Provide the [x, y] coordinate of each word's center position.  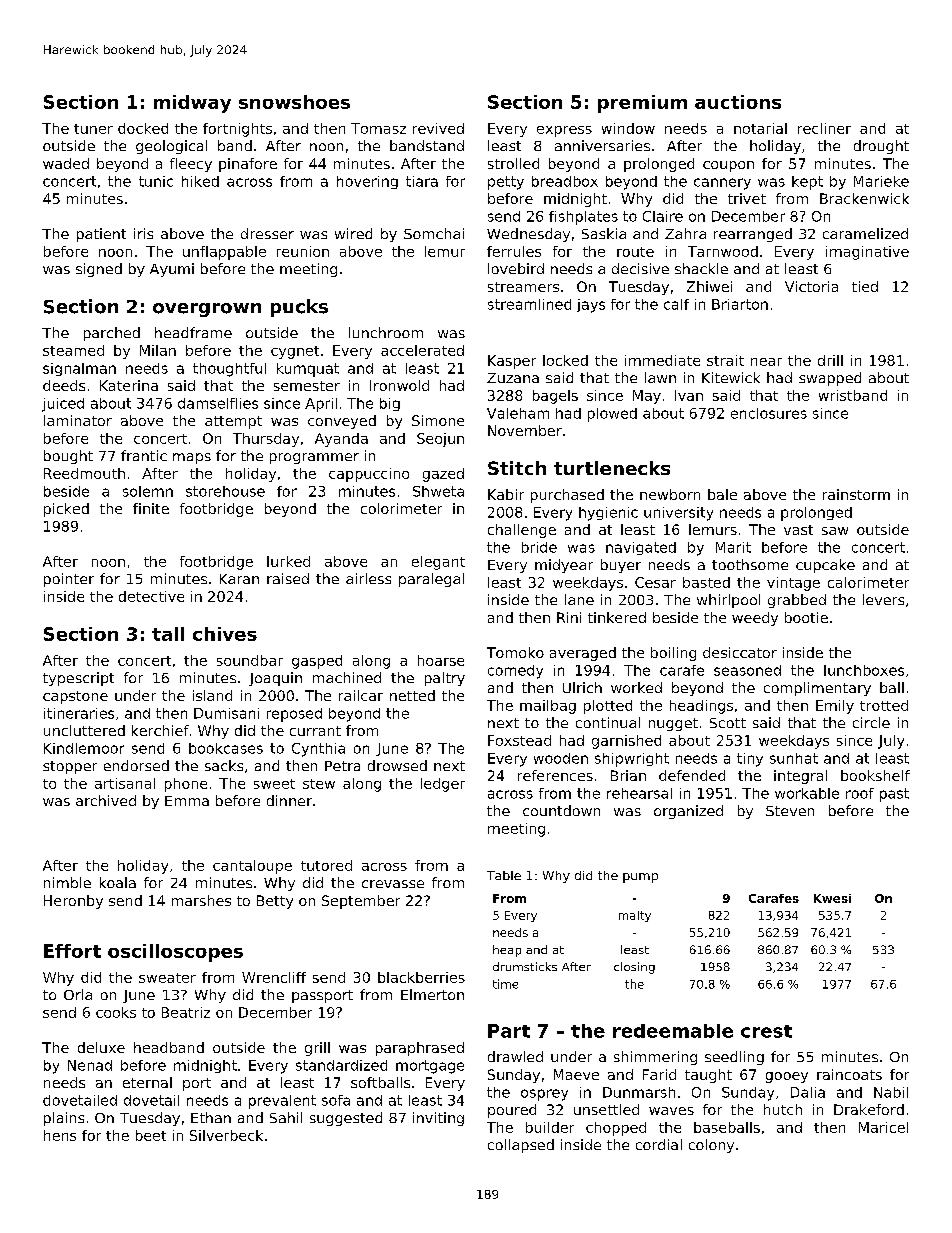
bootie [806, 617]
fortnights [237, 130]
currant [315, 731]
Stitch [517, 468]
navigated [641, 548]
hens [60, 1135]
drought [881, 147]
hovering [367, 182]
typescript [78, 679]
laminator [78, 420]
